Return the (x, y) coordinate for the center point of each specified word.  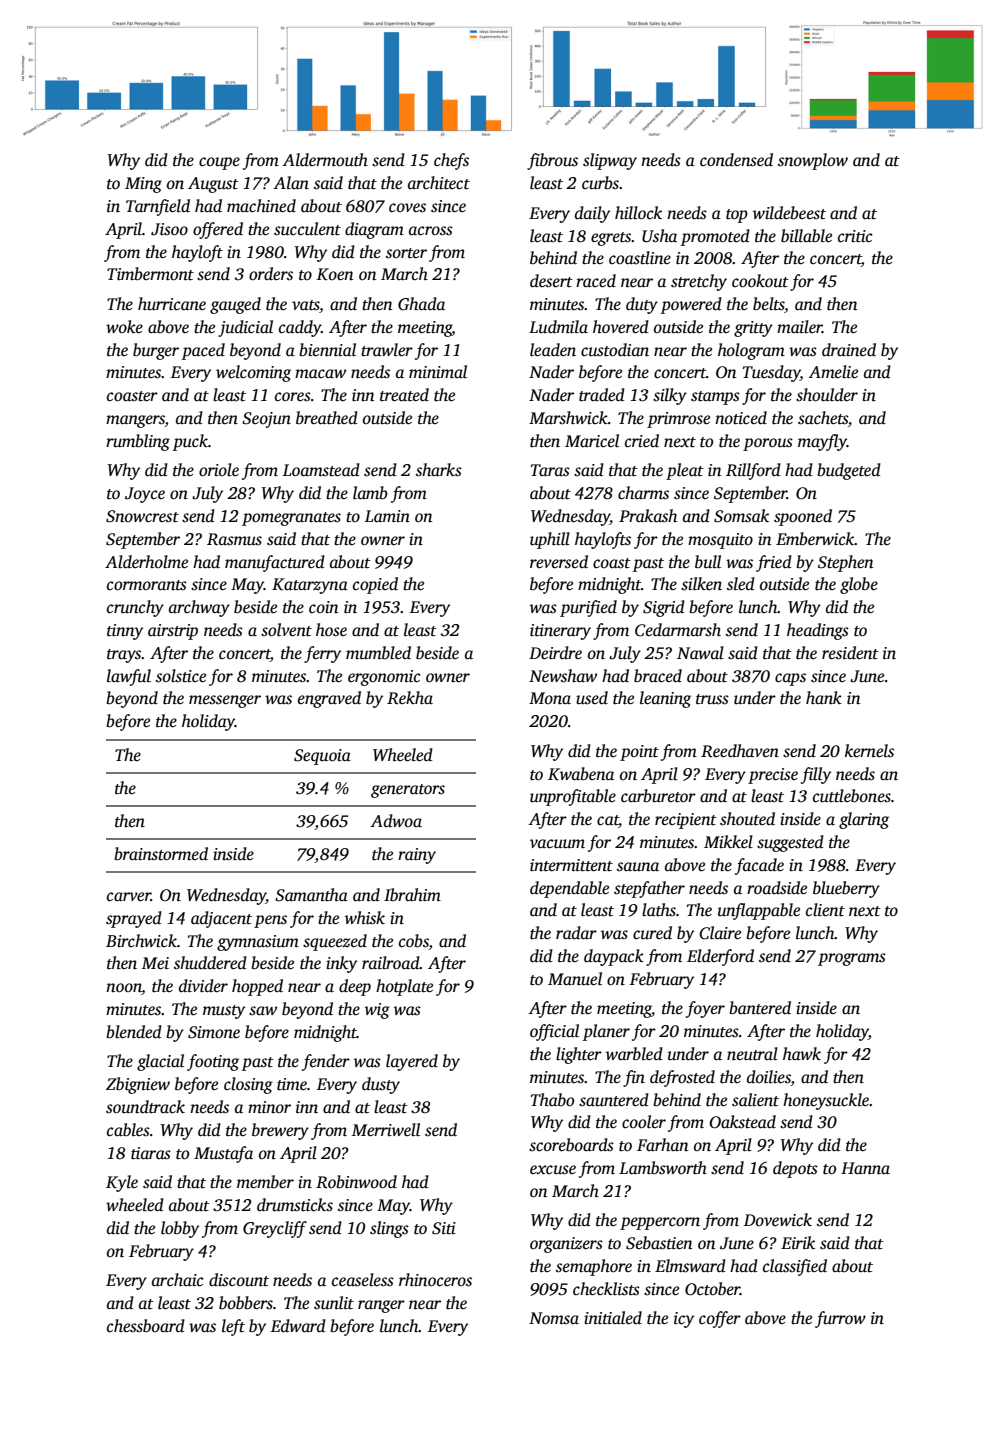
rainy (417, 856)
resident (850, 653)
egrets (611, 239)
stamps (715, 398)
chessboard (146, 1326)
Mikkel (728, 841)
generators (408, 791)
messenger (225, 701)
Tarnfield (158, 207)
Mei (155, 963)
